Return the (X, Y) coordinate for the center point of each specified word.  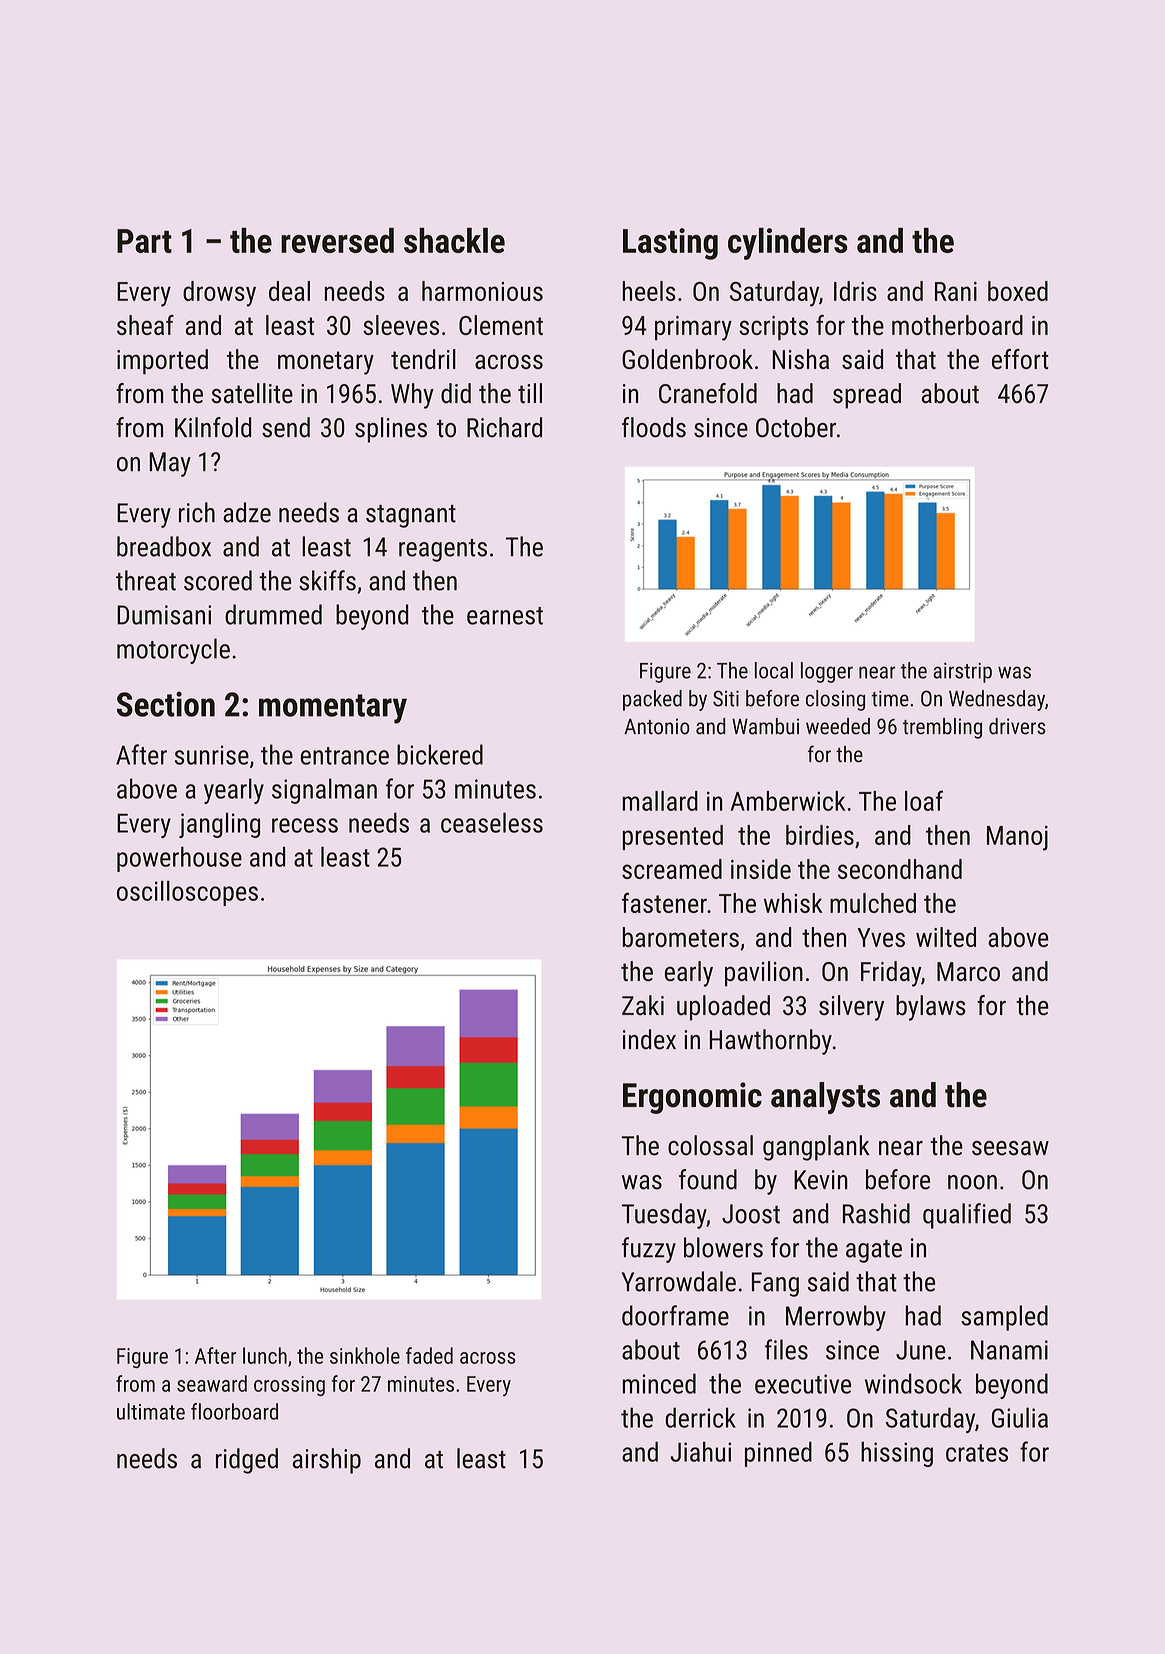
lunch (265, 1355)
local (774, 670)
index (649, 1039)
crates (977, 1453)
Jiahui (700, 1451)
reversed (337, 240)
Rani (956, 291)
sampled (1004, 1318)
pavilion (764, 974)
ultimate (151, 1411)
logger (827, 672)
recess (305, 825)
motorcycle (173, 651)
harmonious (482, 291)
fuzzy (649, 1250)
